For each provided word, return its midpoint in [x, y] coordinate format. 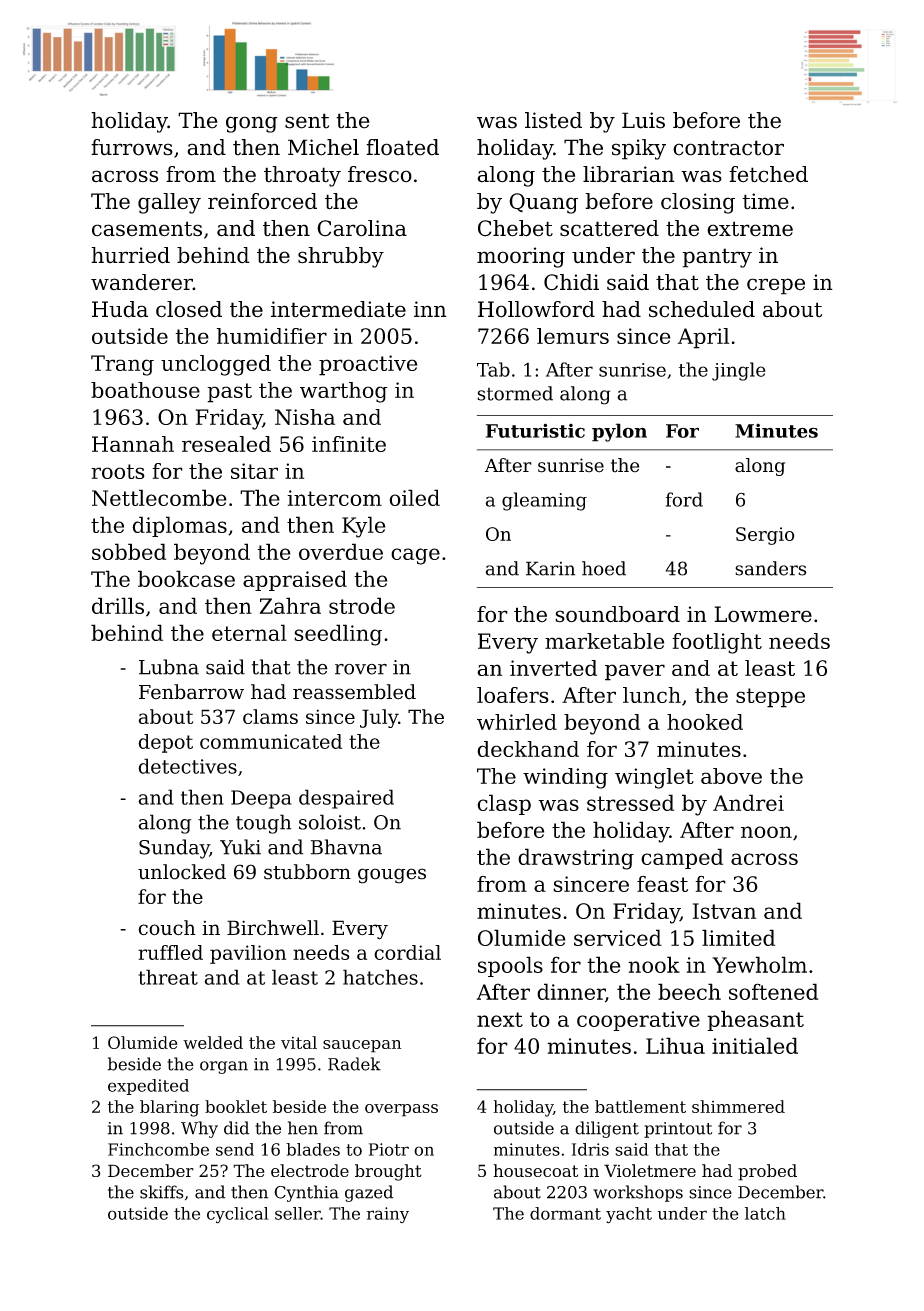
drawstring [576, 859]
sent [307, 121]
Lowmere [763, 614]
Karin [550, 568]
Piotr [389, 1149]
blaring [169, 1108]
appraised [295, 580]
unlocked [182, 872]
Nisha [305, 417]
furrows [132, 147]
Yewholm [759, 964]
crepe [776, 286]
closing [698, 203]
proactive [368, 365]
